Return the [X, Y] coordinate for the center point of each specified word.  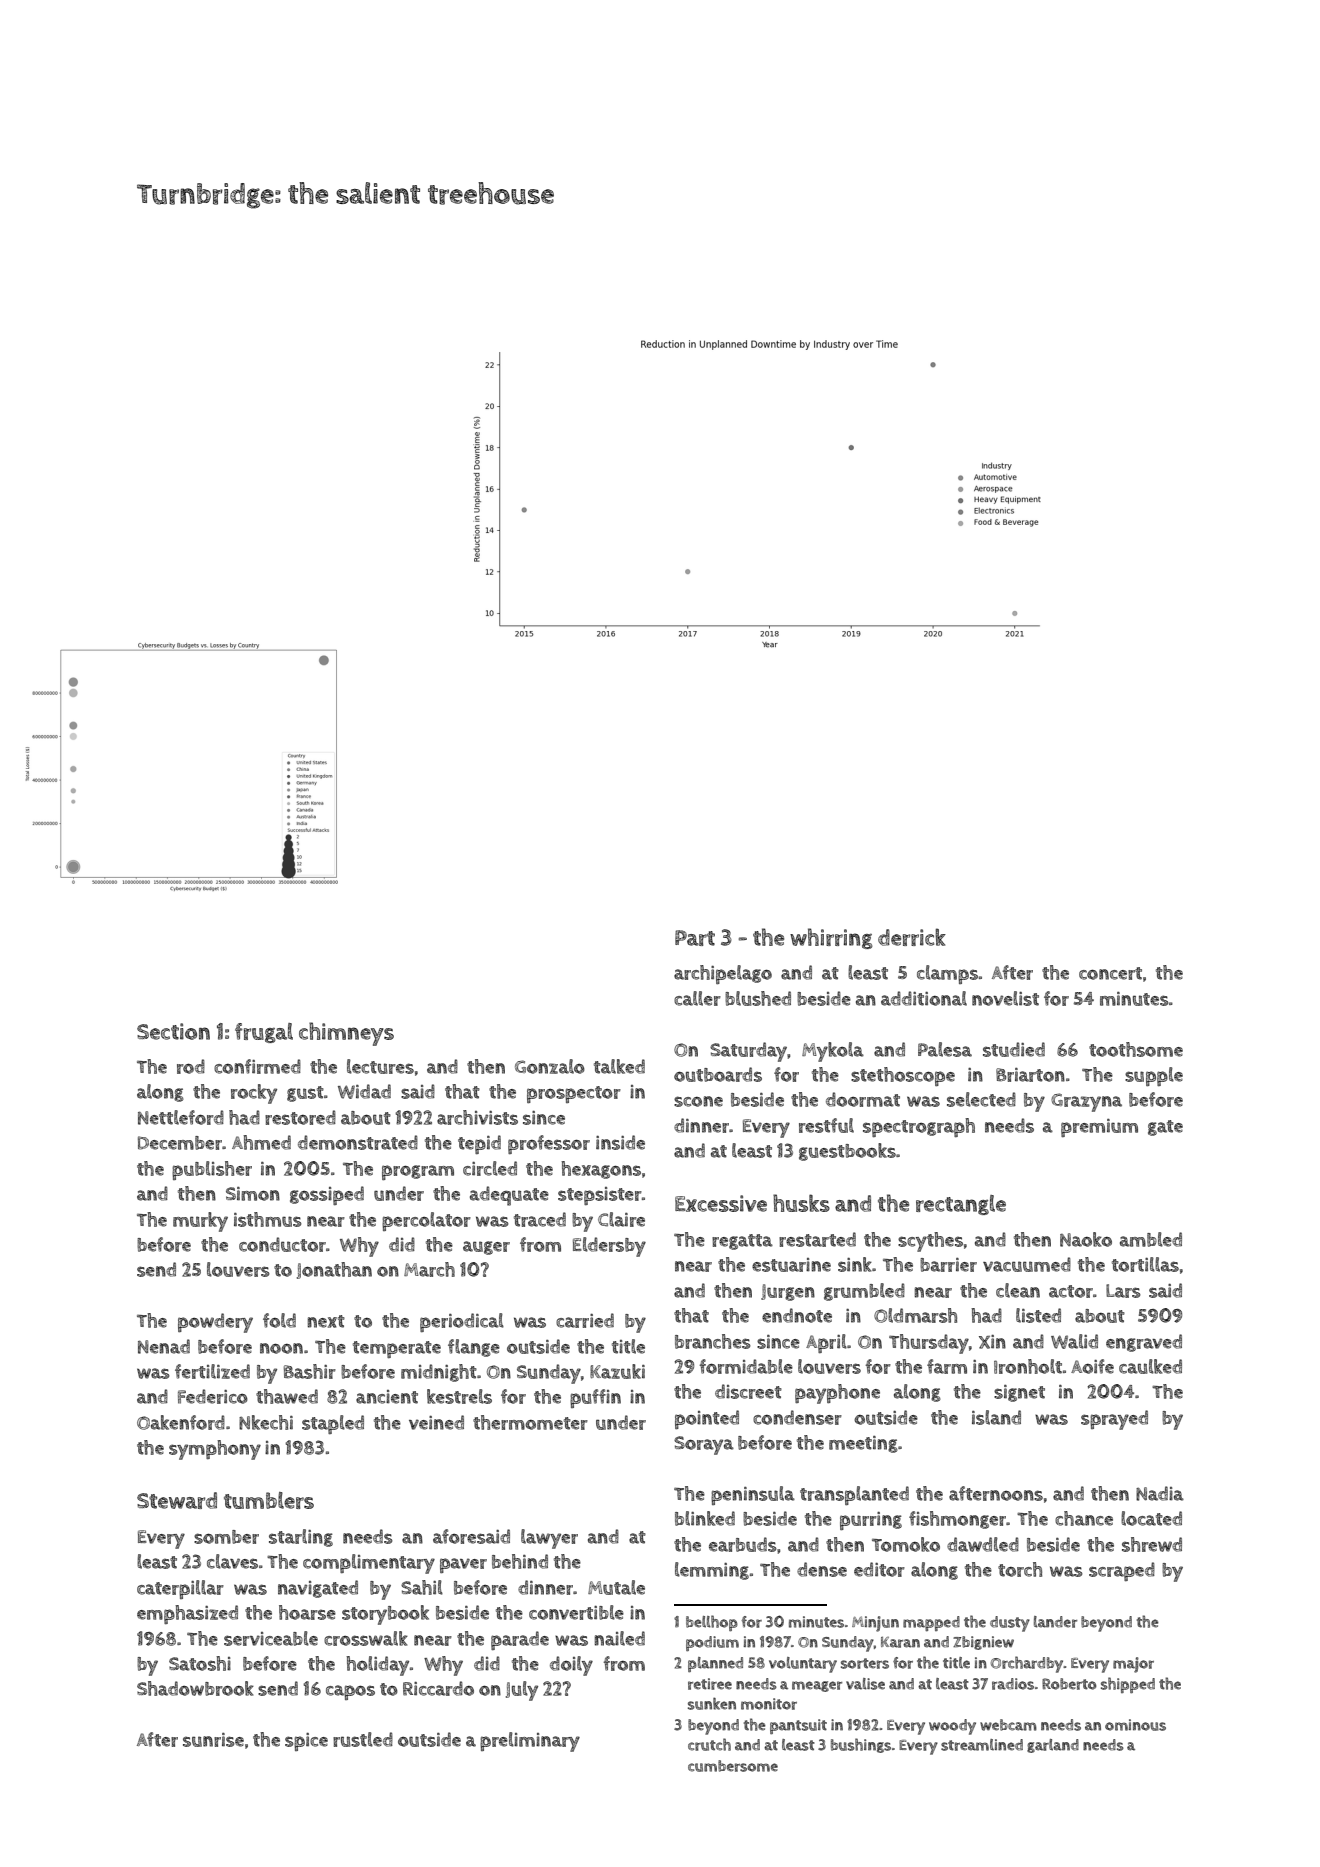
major [1133, 1665]
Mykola [833, 1052]
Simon [253, 1194]
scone [698, 1101]
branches [713, 1341]
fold [279, 1320]
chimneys [346, 1034]
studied [1014, 1049]
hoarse [307, 1612]
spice [306, 1742]
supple [1154, 1076]
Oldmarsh [915, 1315]
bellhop [712, 1623]
